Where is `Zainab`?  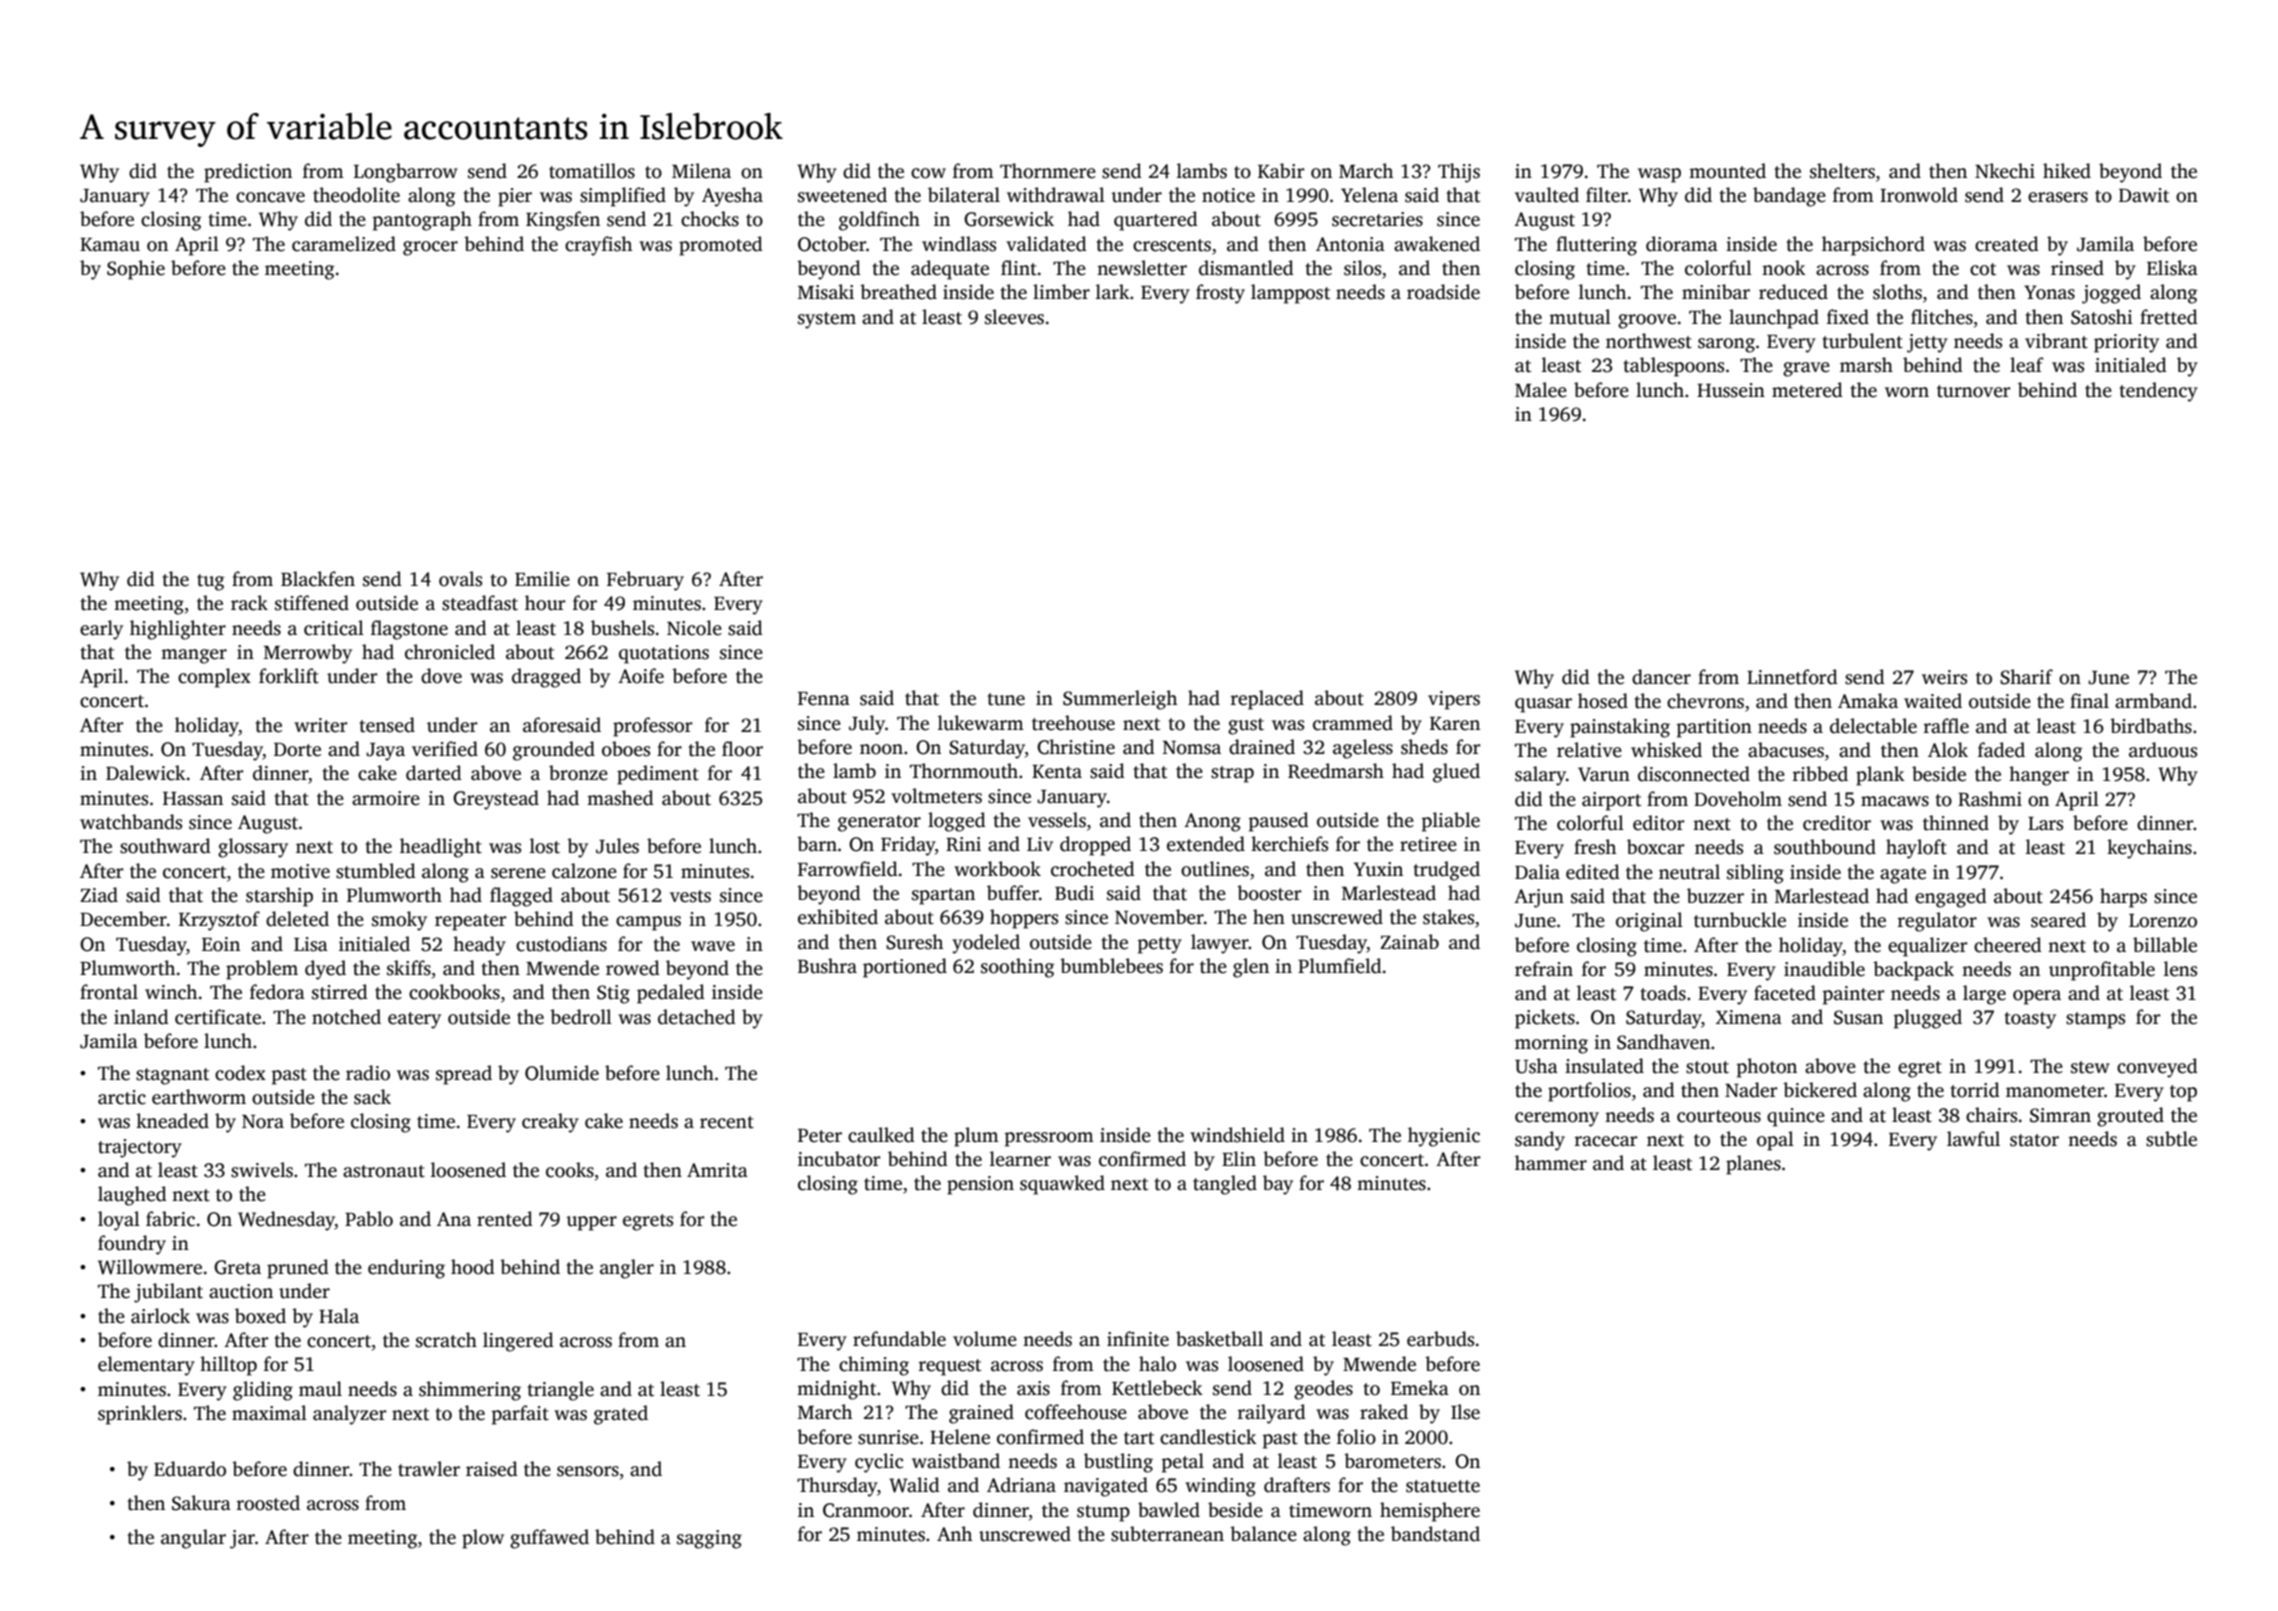 Zainab is located at coordinates (1409, 942).
